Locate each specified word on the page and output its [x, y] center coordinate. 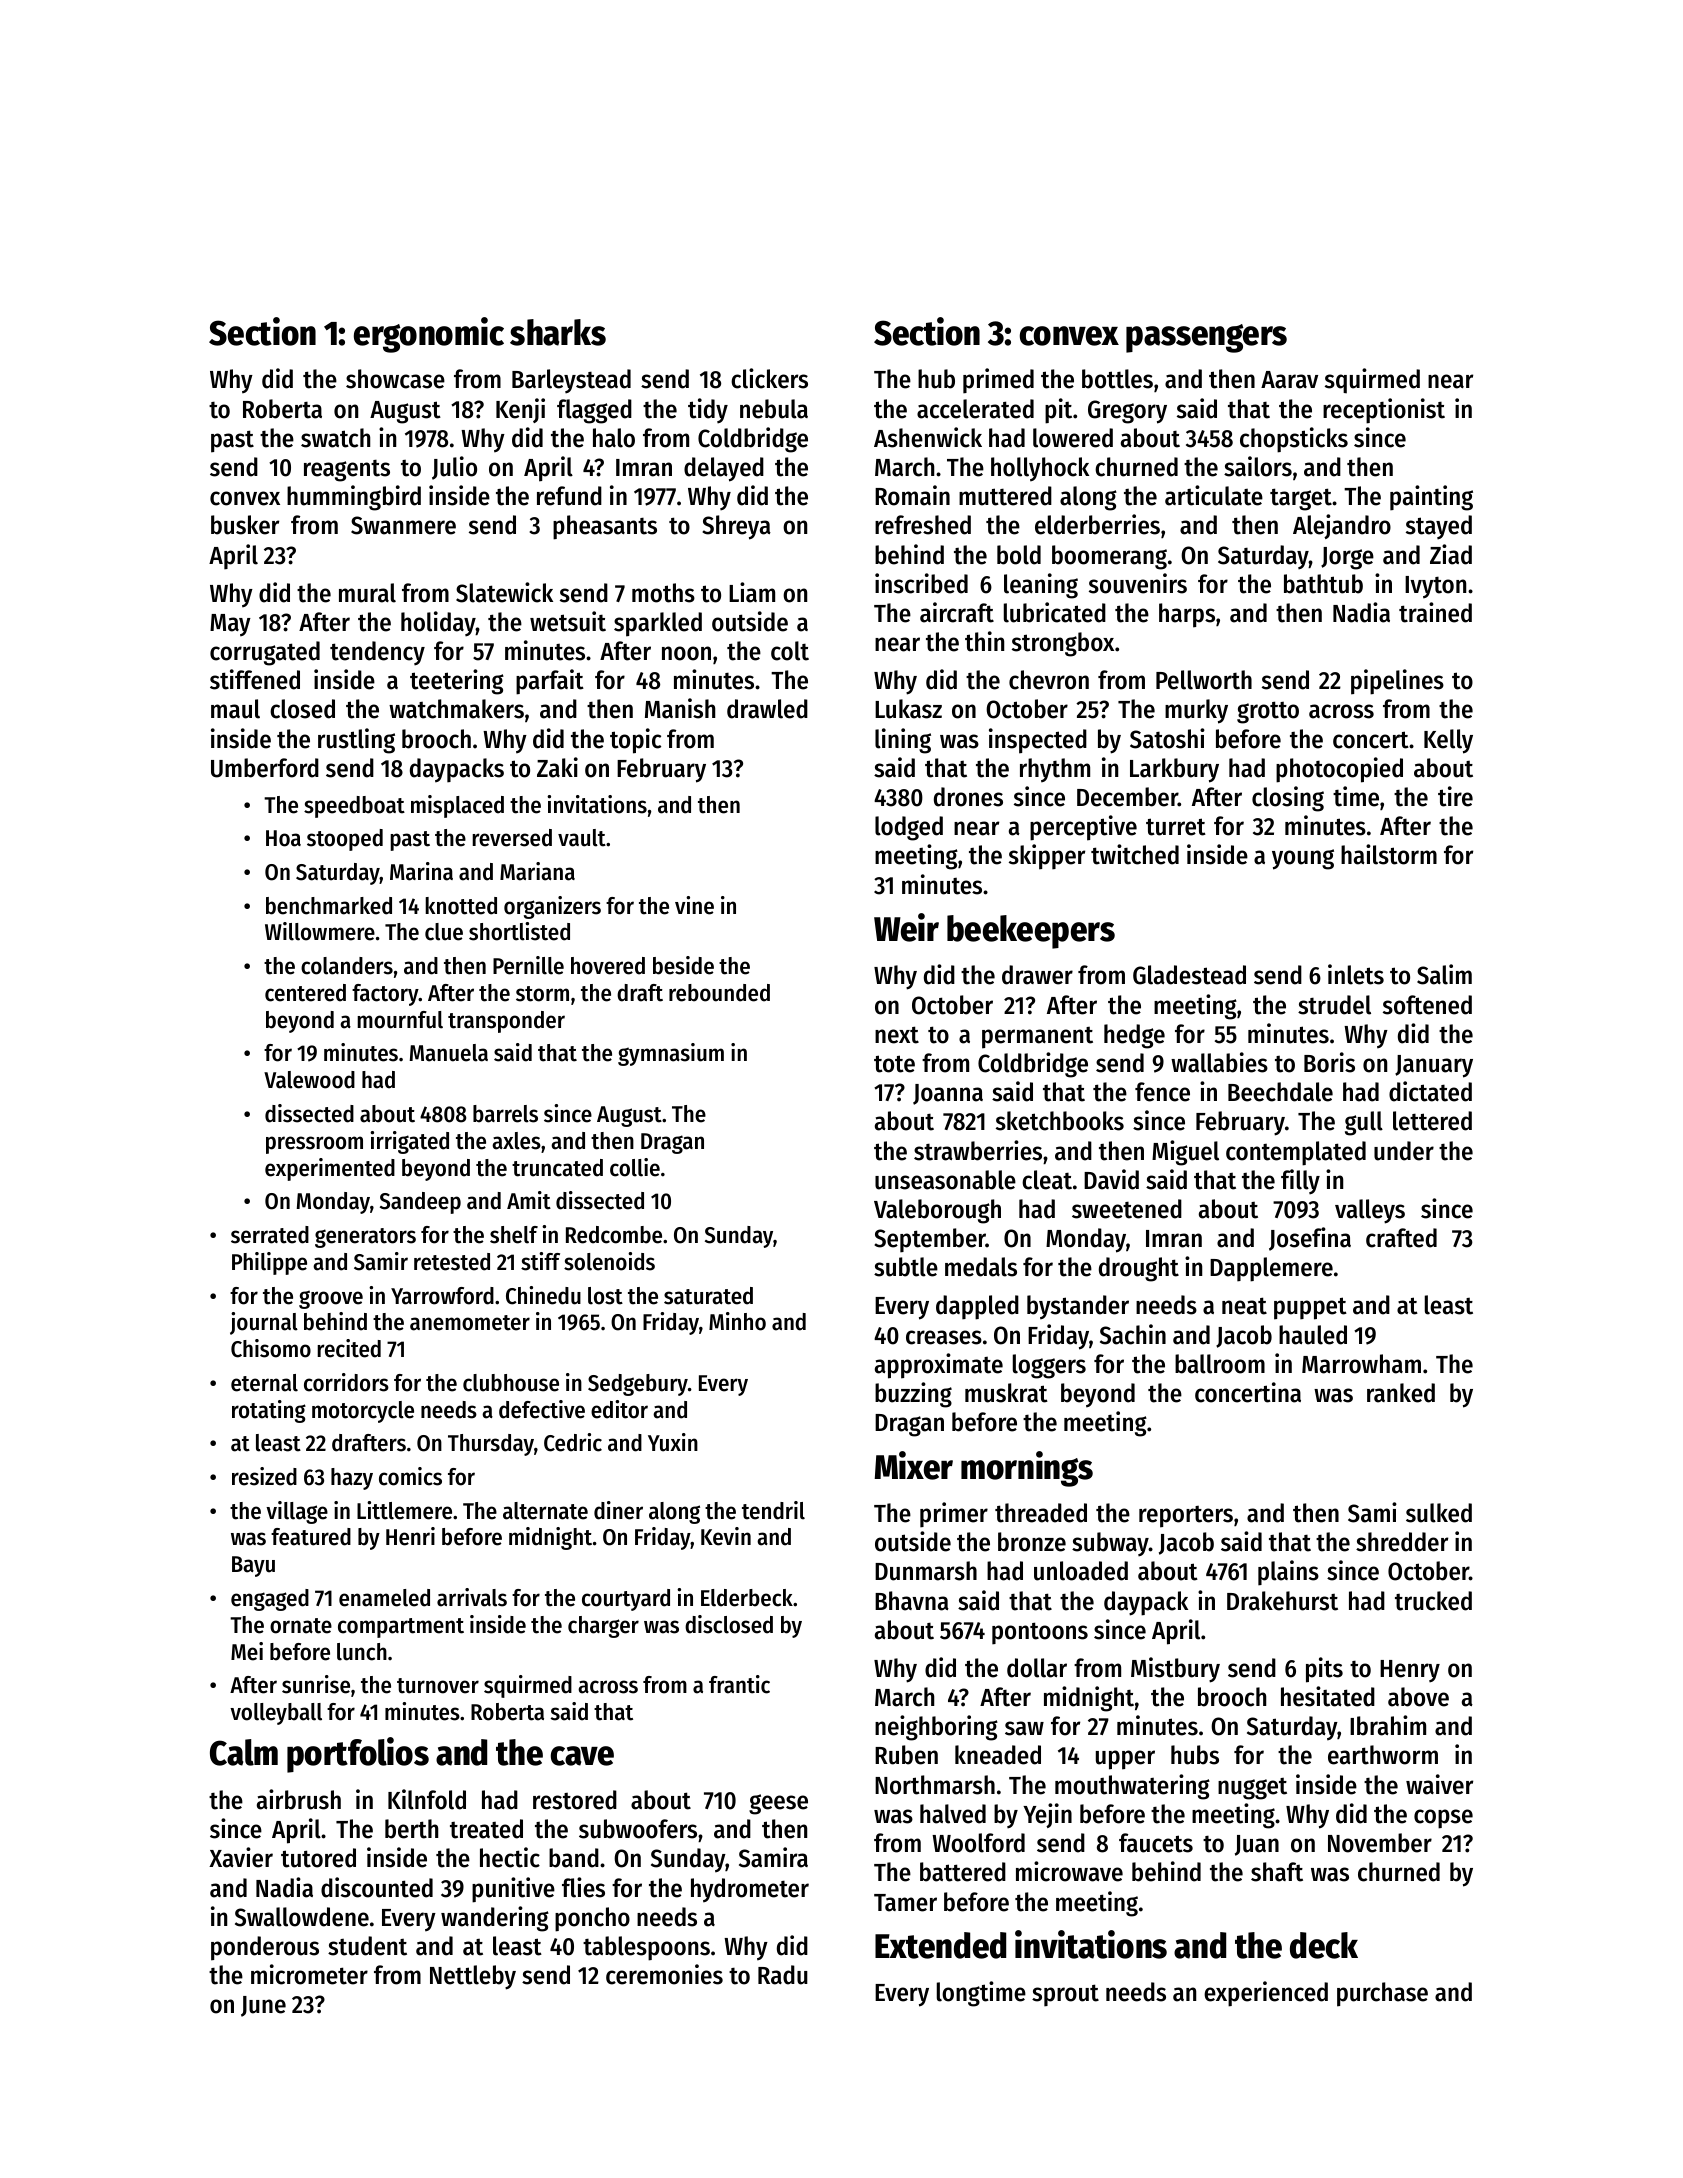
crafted [1401, 1238]
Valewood [309, 1080]
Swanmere [403, 525]
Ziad [1451, 554]
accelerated [975, 409]
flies [583, 1887]
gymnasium [671, 1054]
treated [486, 1829]
